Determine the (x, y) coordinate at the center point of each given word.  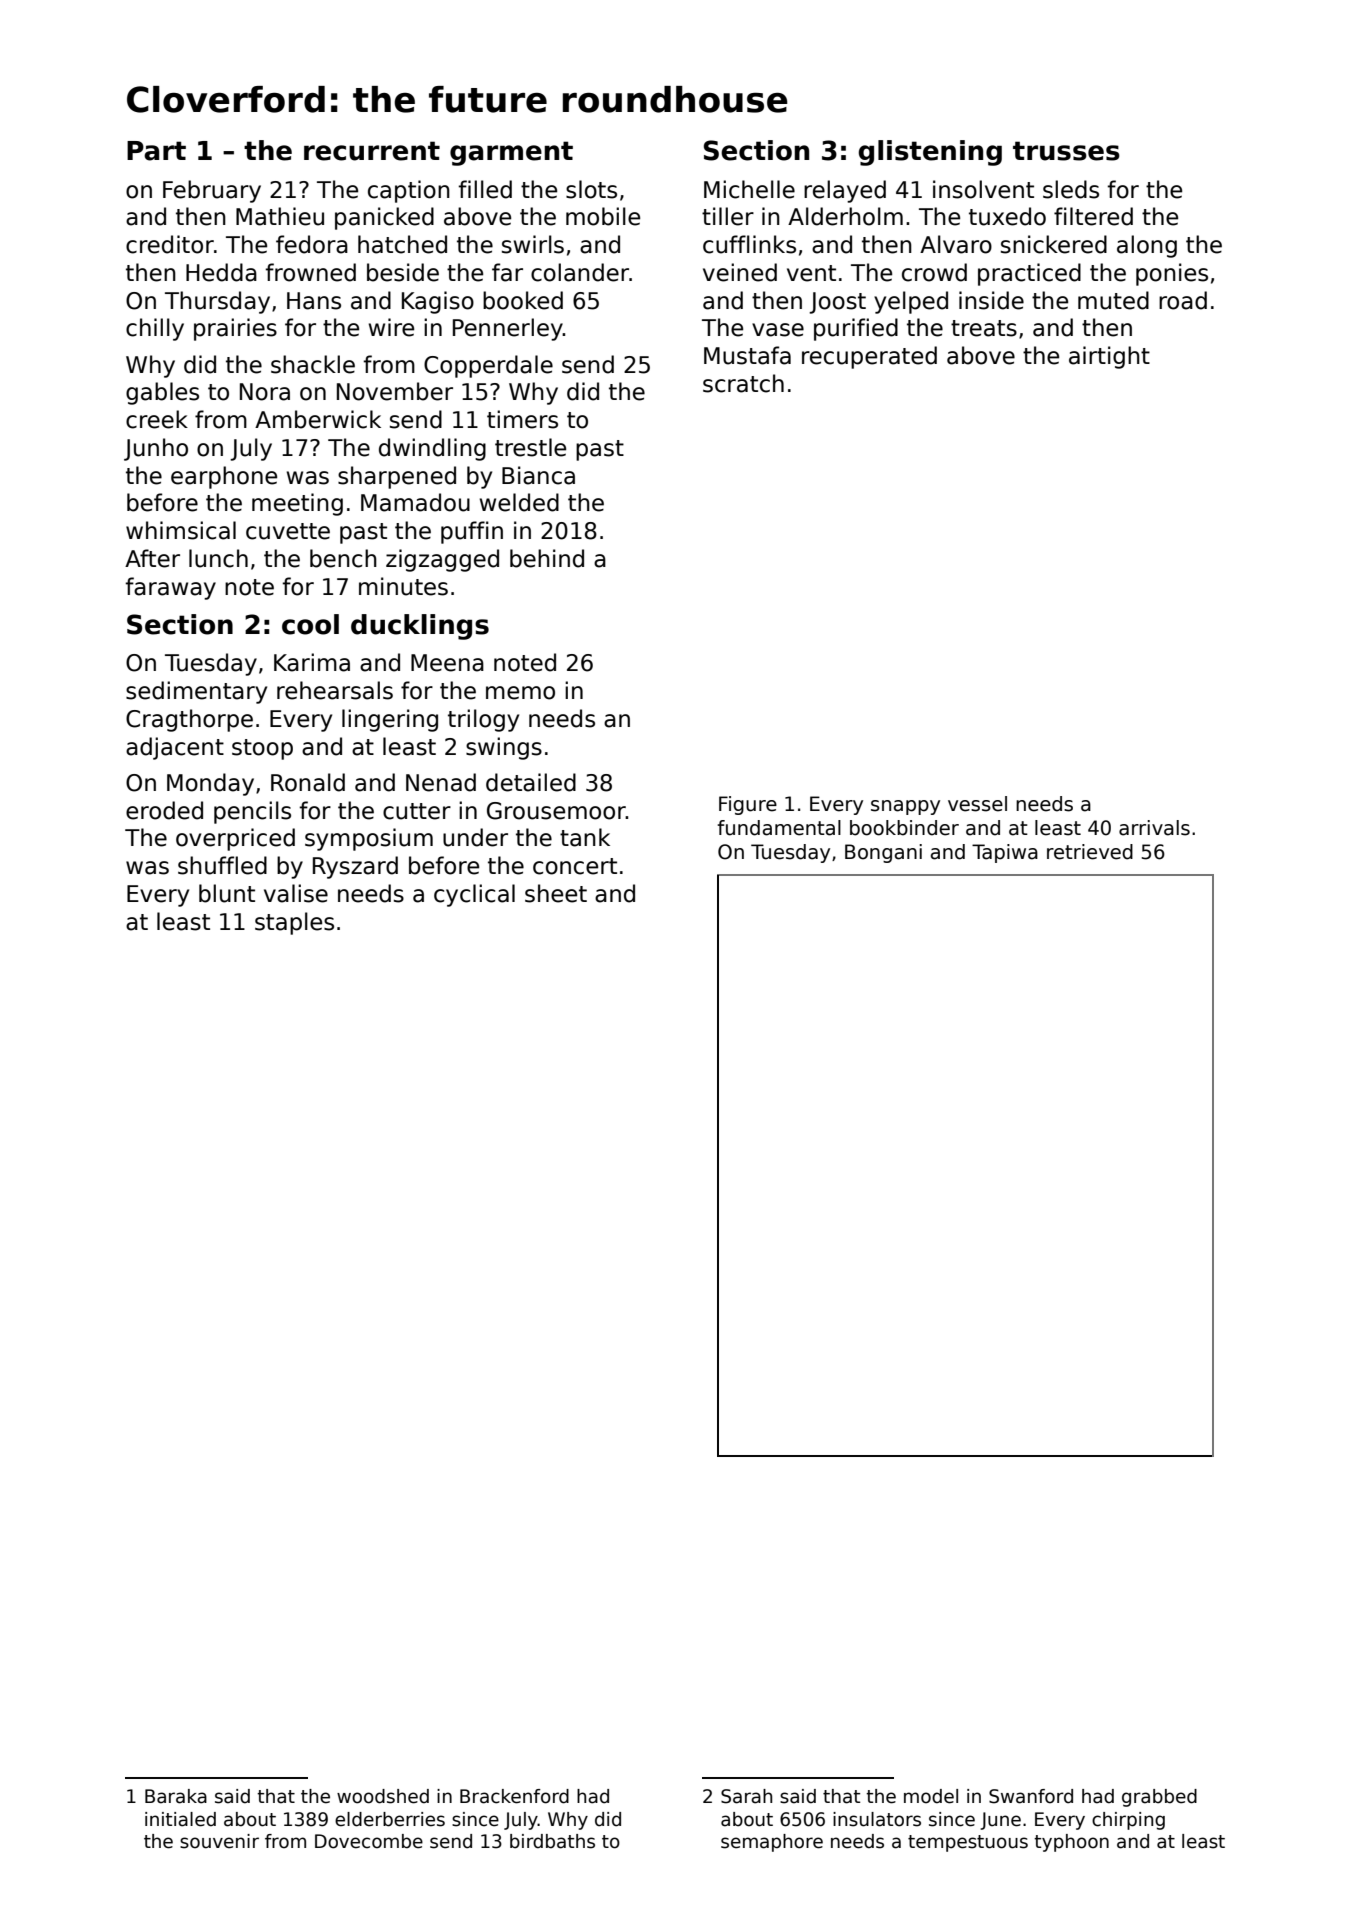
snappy (905, 807)
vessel (977, 804)
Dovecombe (369, 1841)
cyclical (474, 895)
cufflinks (749, 244)
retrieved (1090, 852)
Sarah (746, 1796)
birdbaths (552, 1841)
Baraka (176, 1796)
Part (156, 151)
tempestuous (968, 1843)
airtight (1109, 357)
